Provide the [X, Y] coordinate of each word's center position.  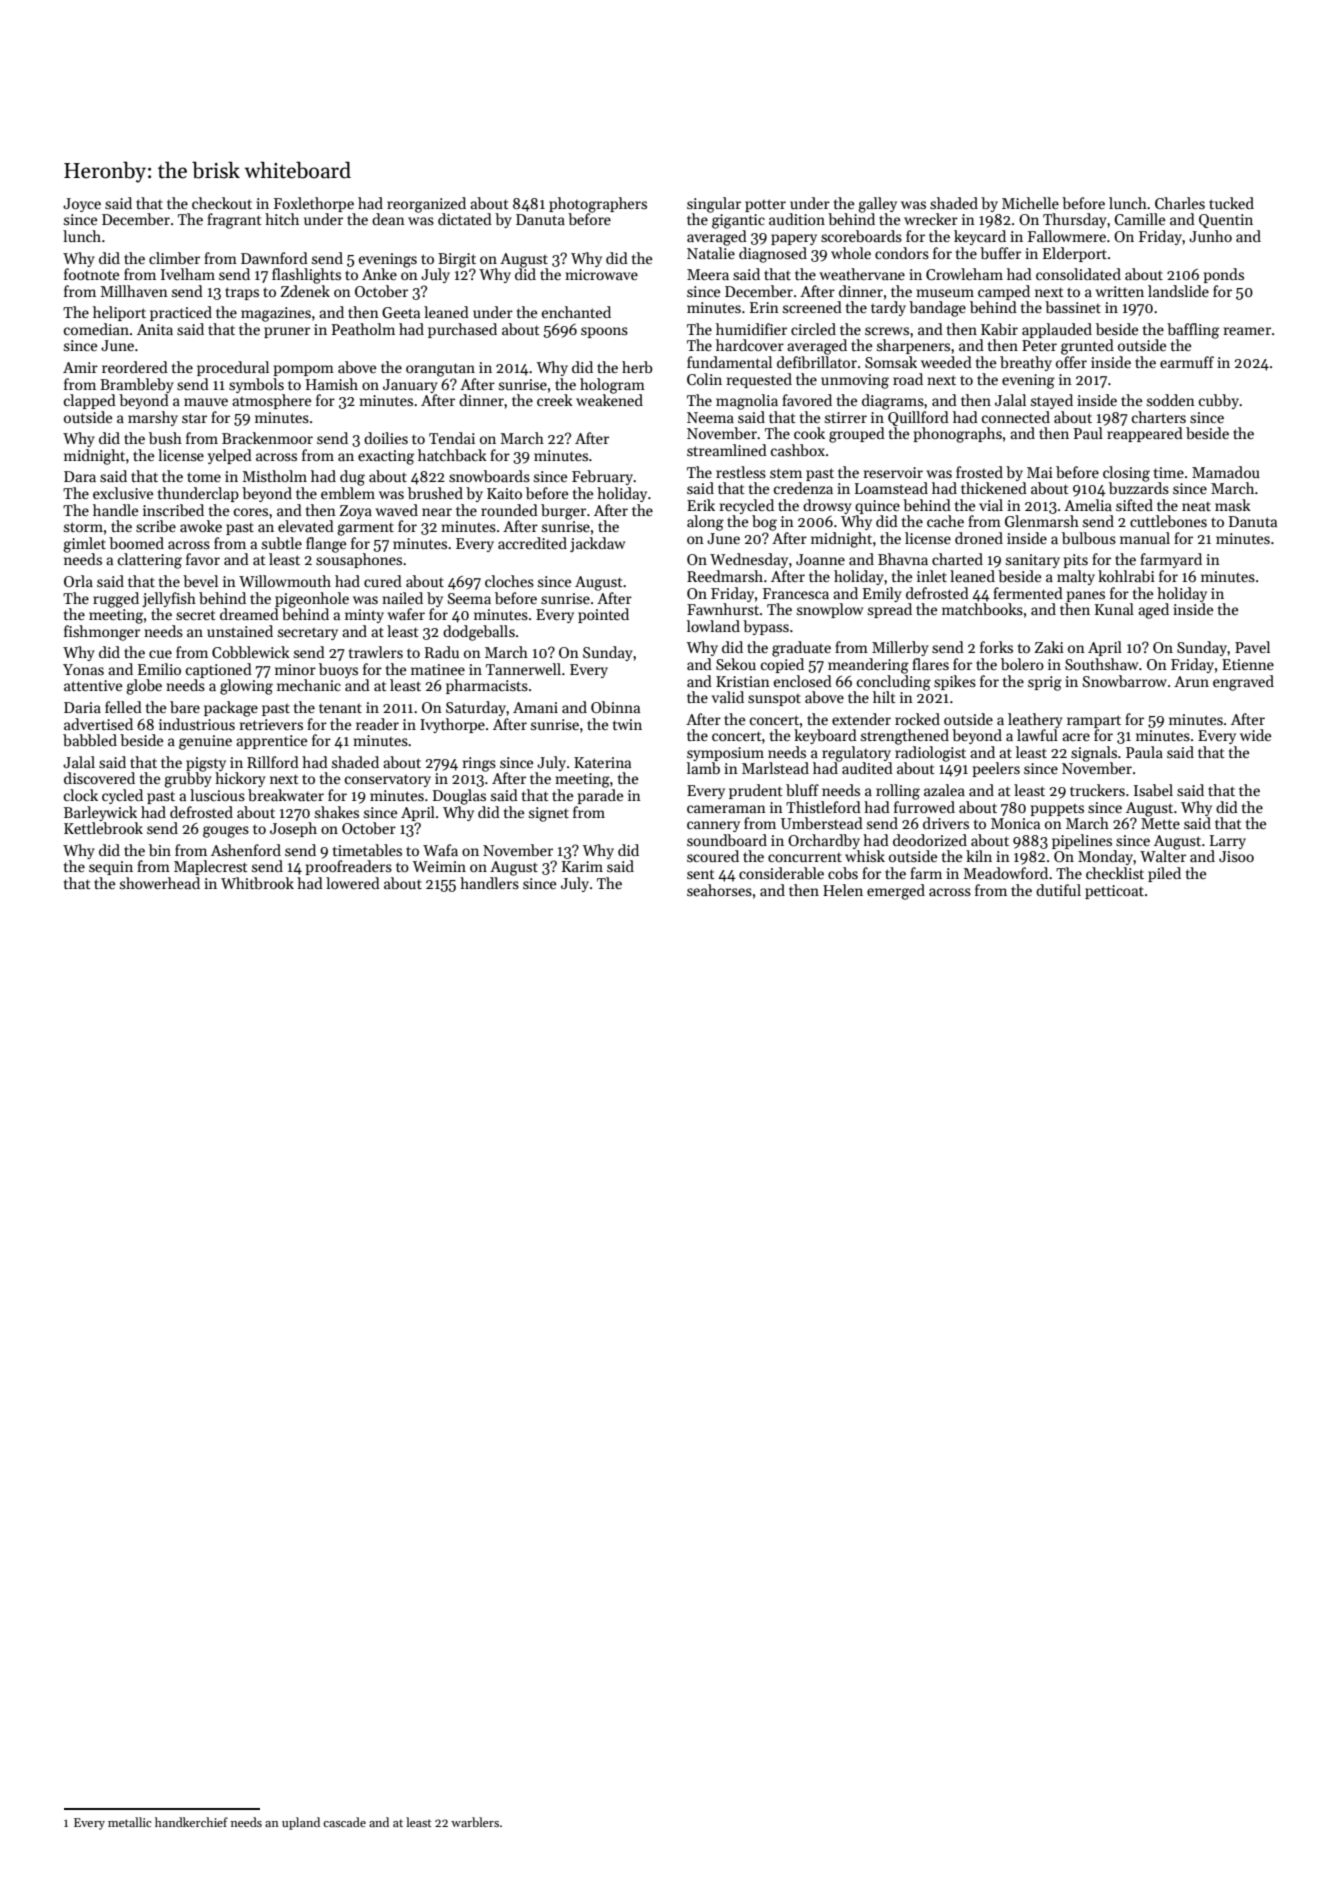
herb [637, 367]
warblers [475, 1822]
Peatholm [363, 329]
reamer [1247, 331]
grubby [188, 780]
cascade [344, 1822]
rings [479, 764]
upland [301, 1823]
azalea [944, 790]
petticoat [1114, 892]
